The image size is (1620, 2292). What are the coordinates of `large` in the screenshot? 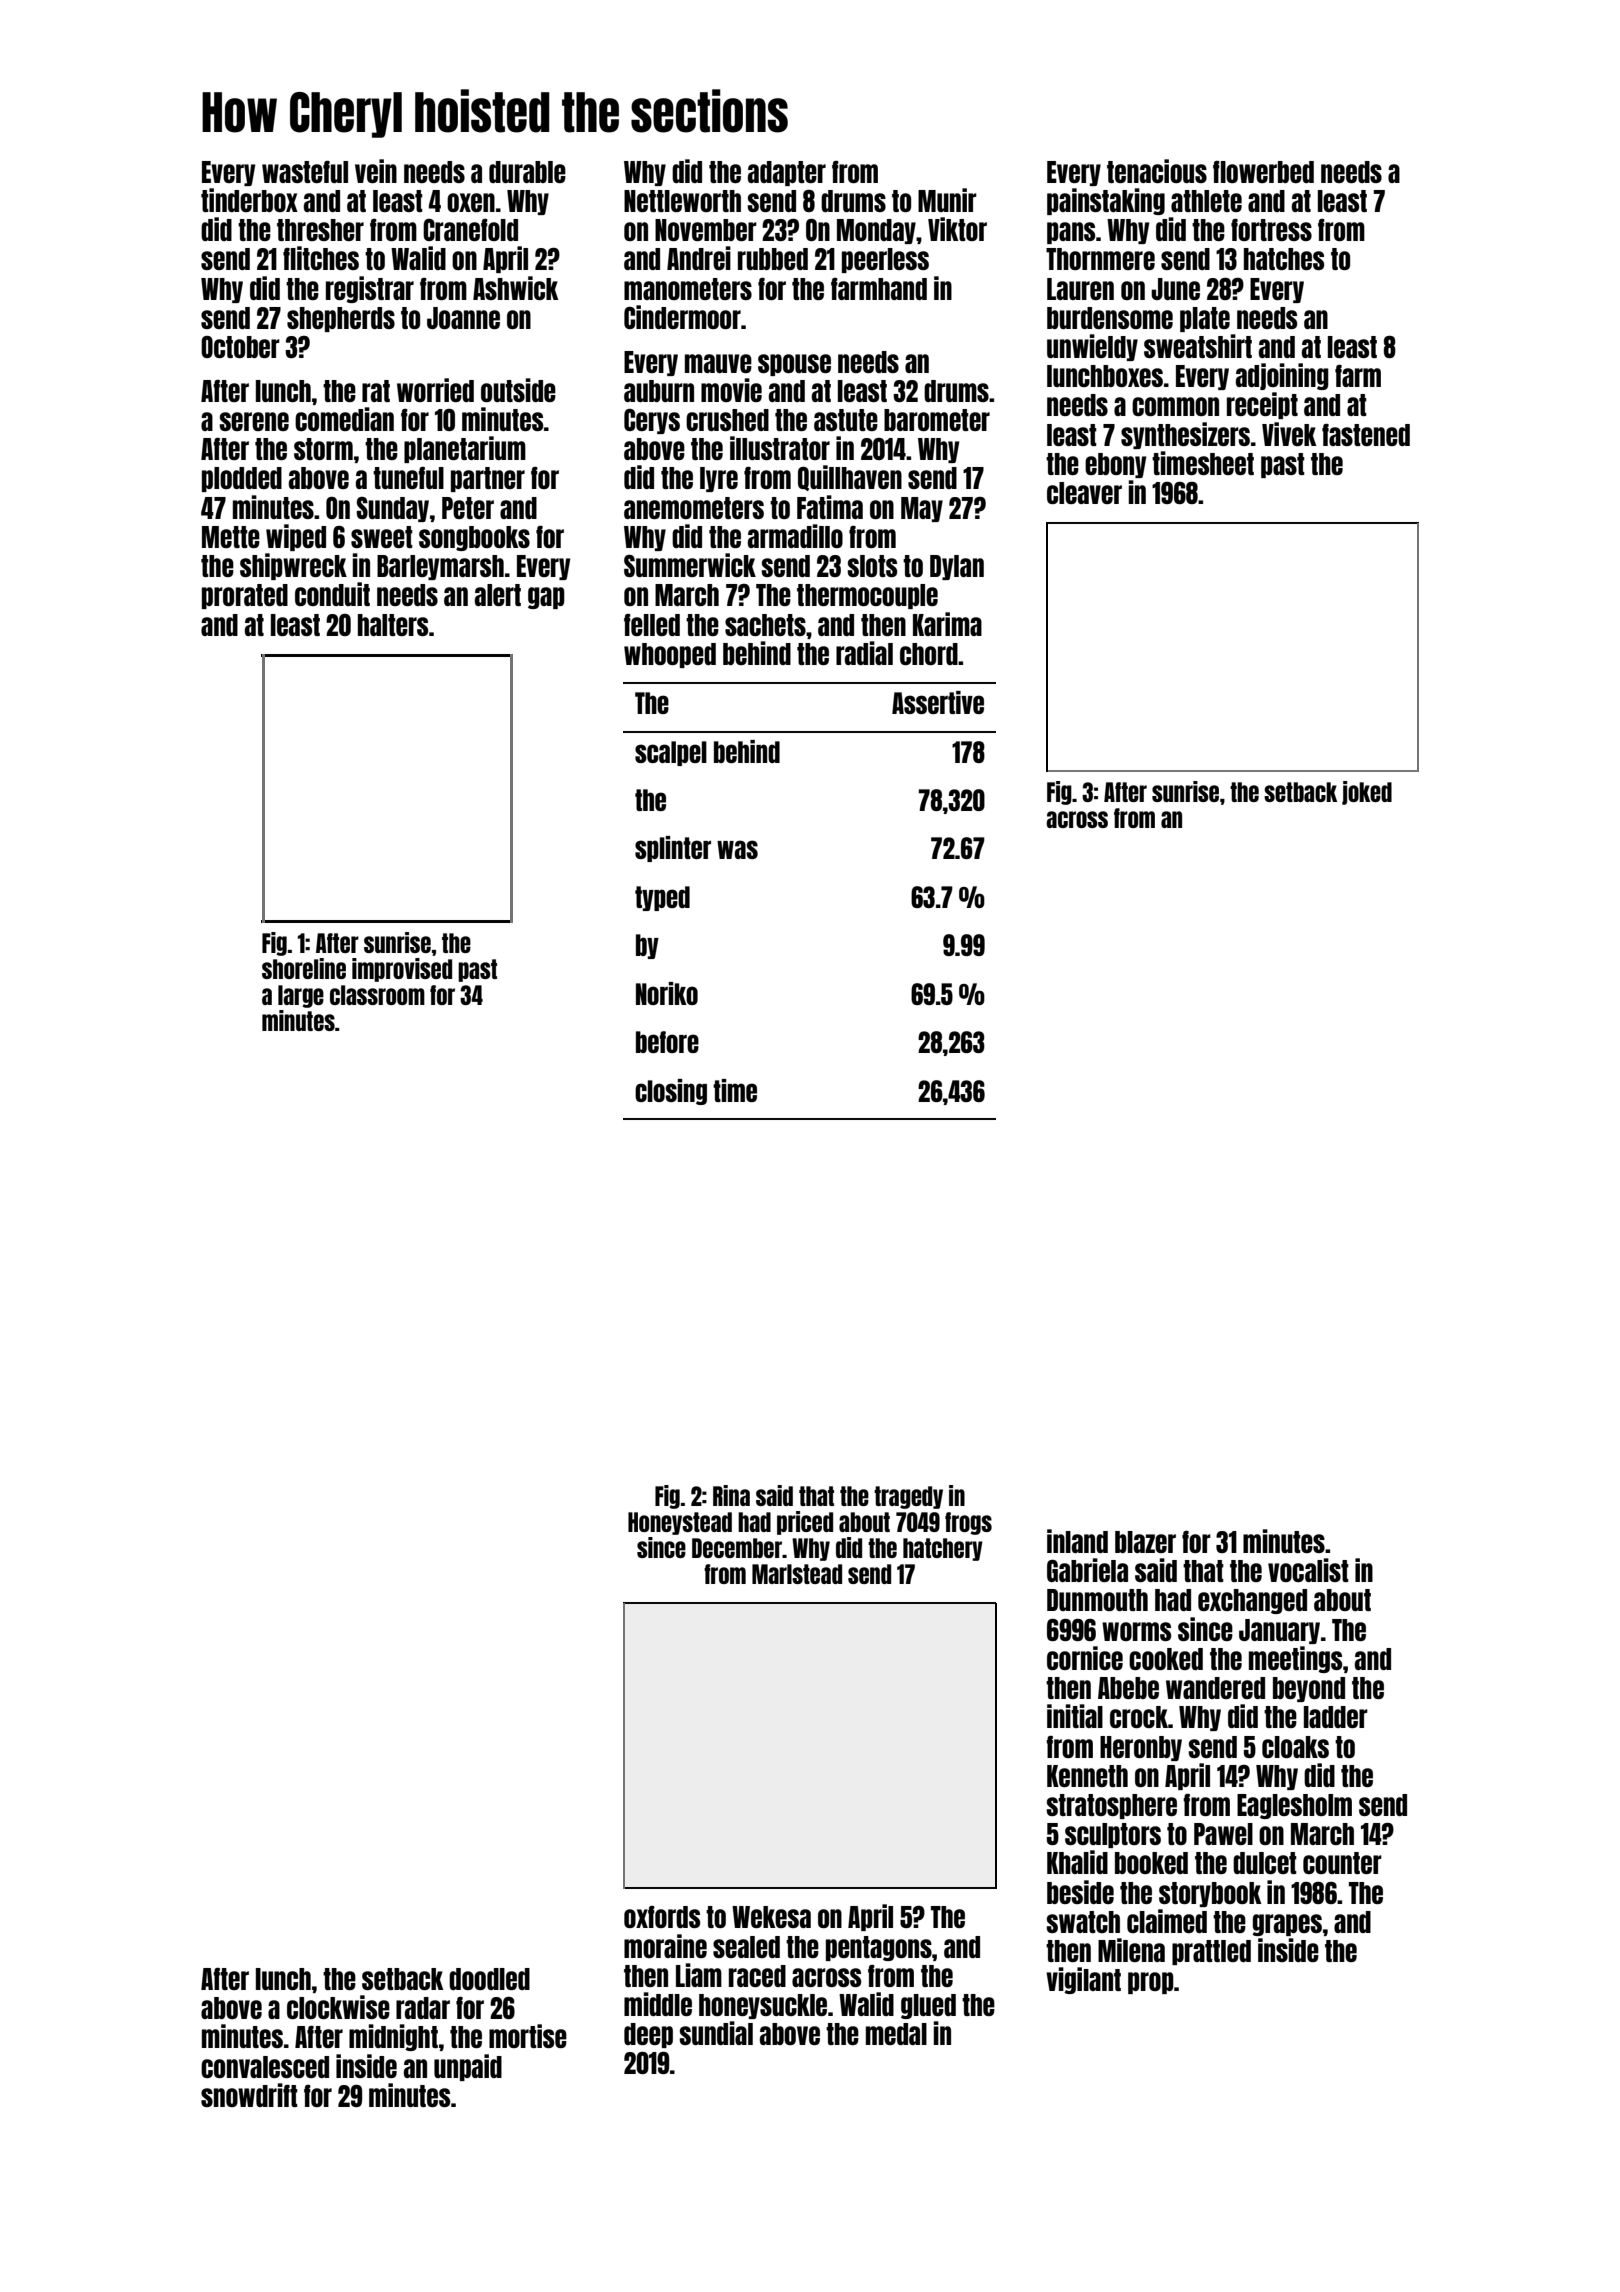 It's located at (301, 996).
